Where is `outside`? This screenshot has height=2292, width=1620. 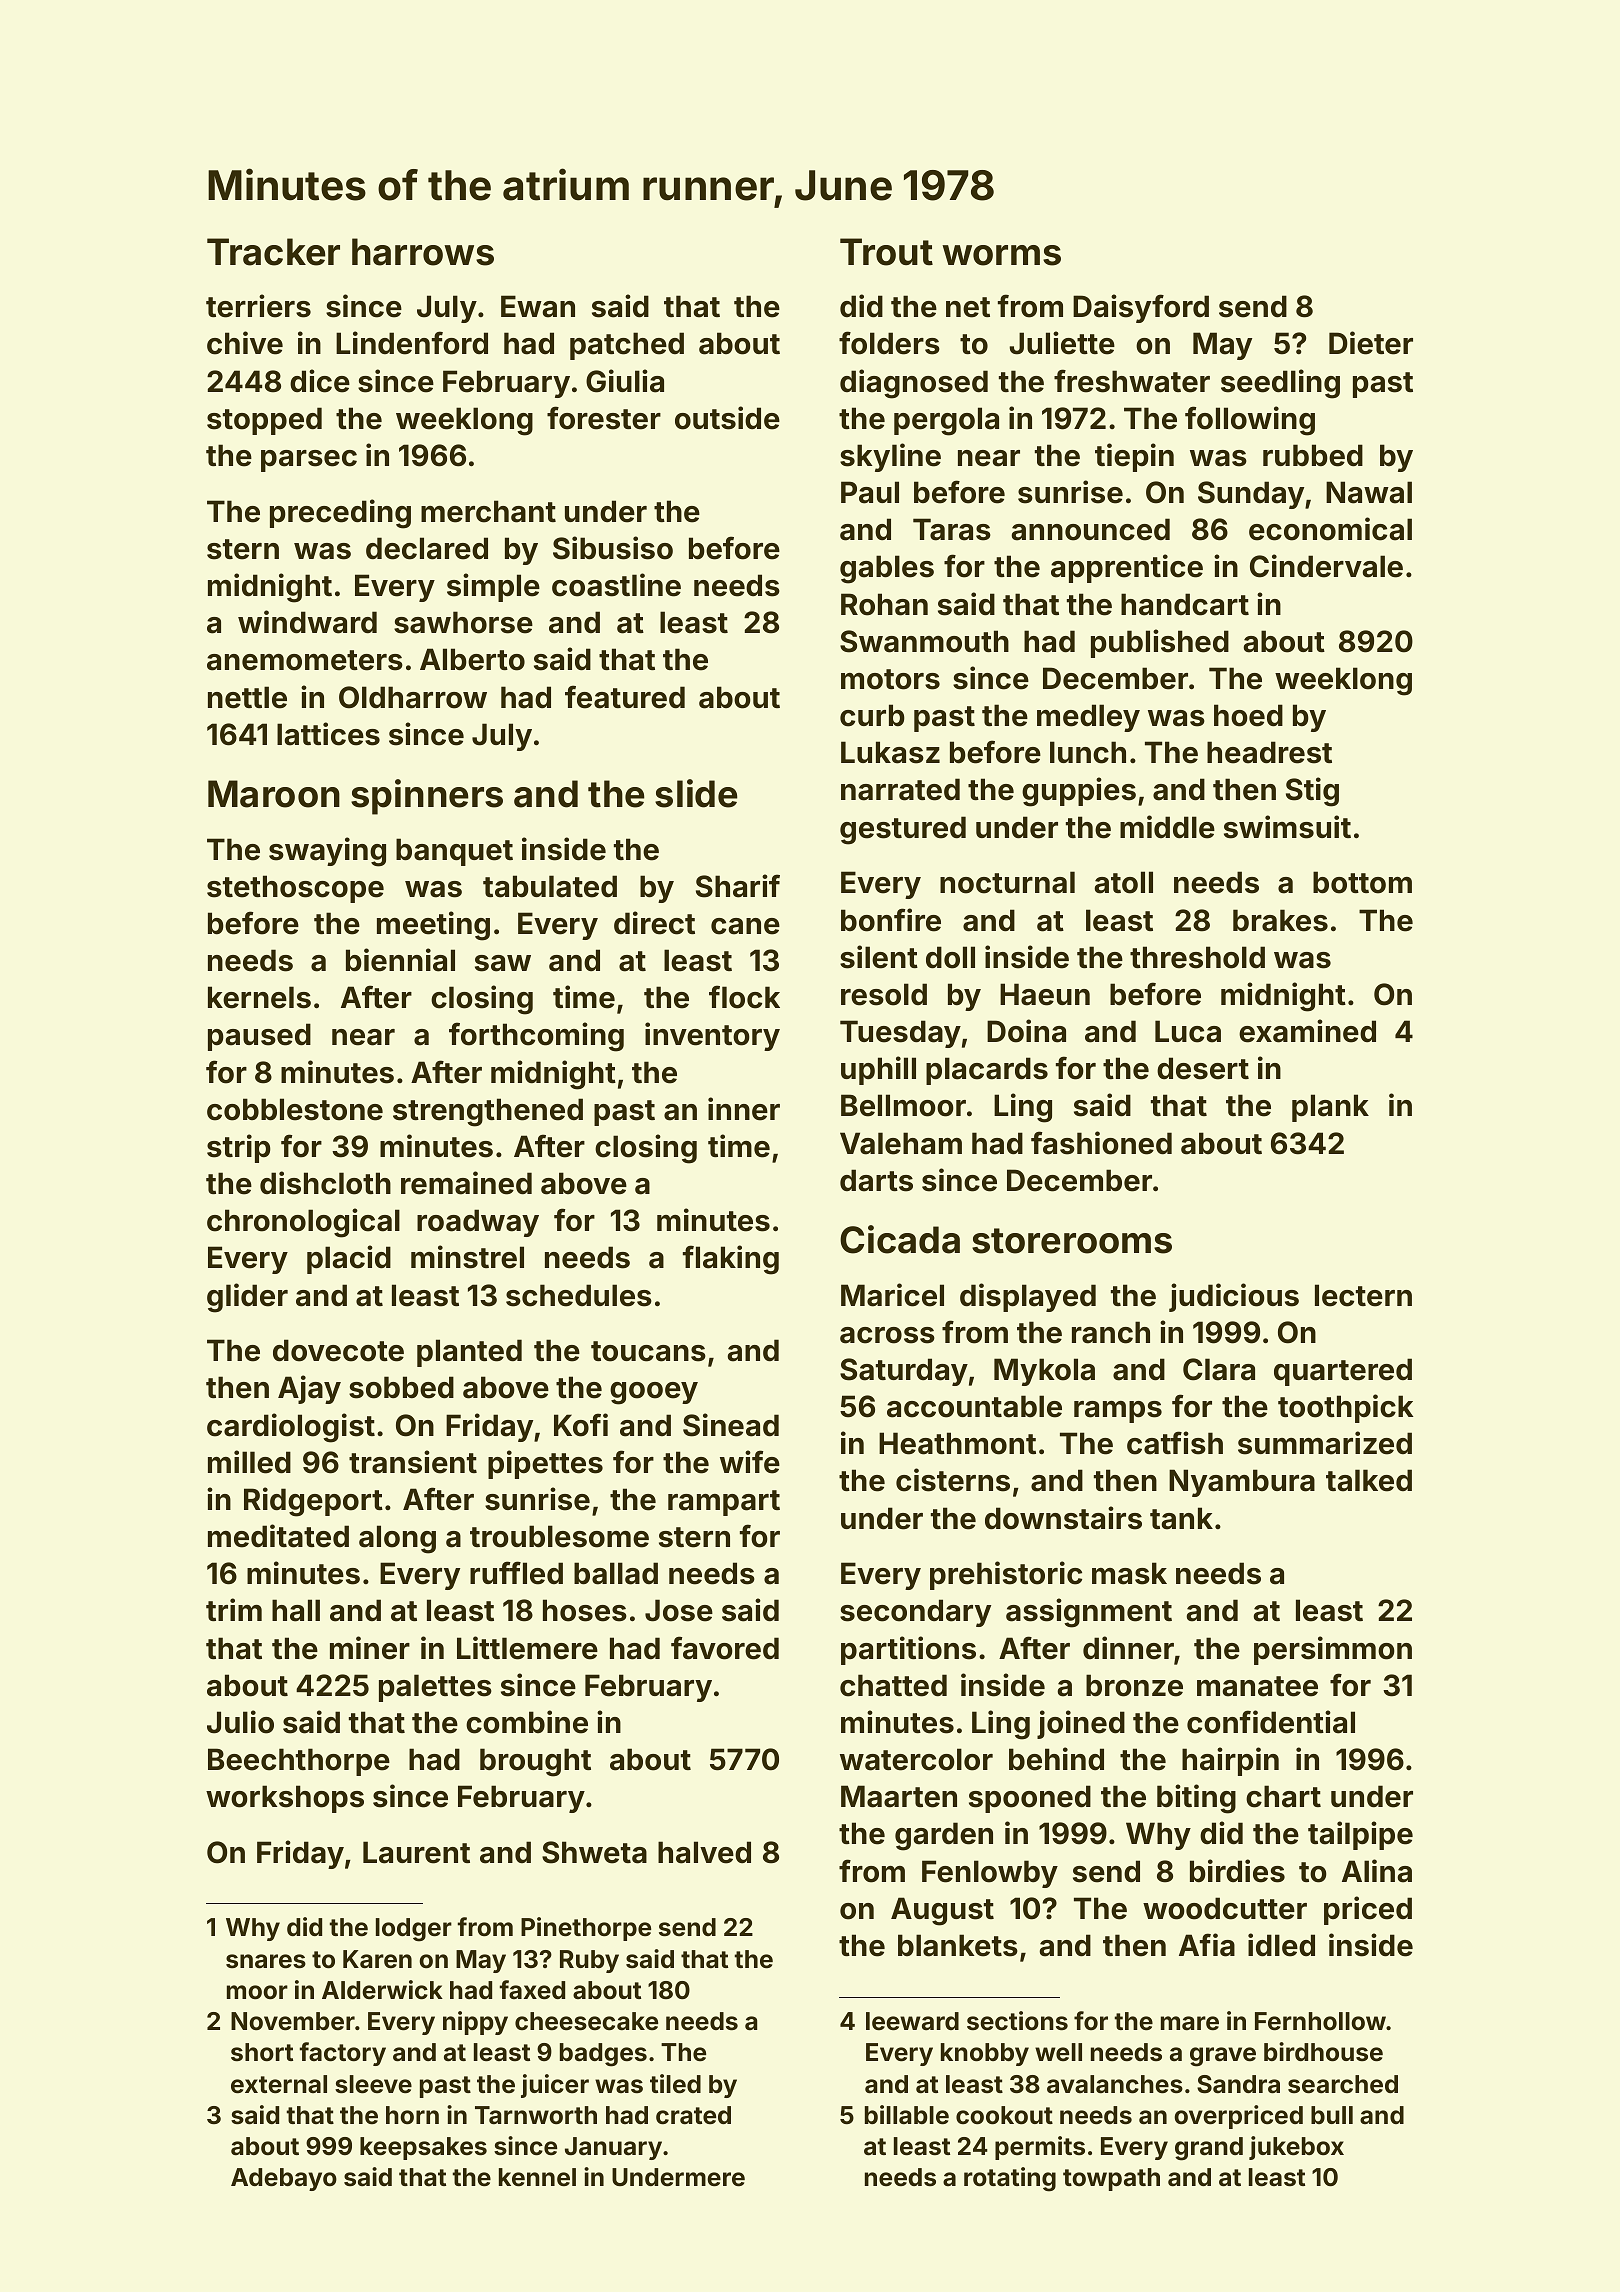
outside is located at coordinates (727, 418).
